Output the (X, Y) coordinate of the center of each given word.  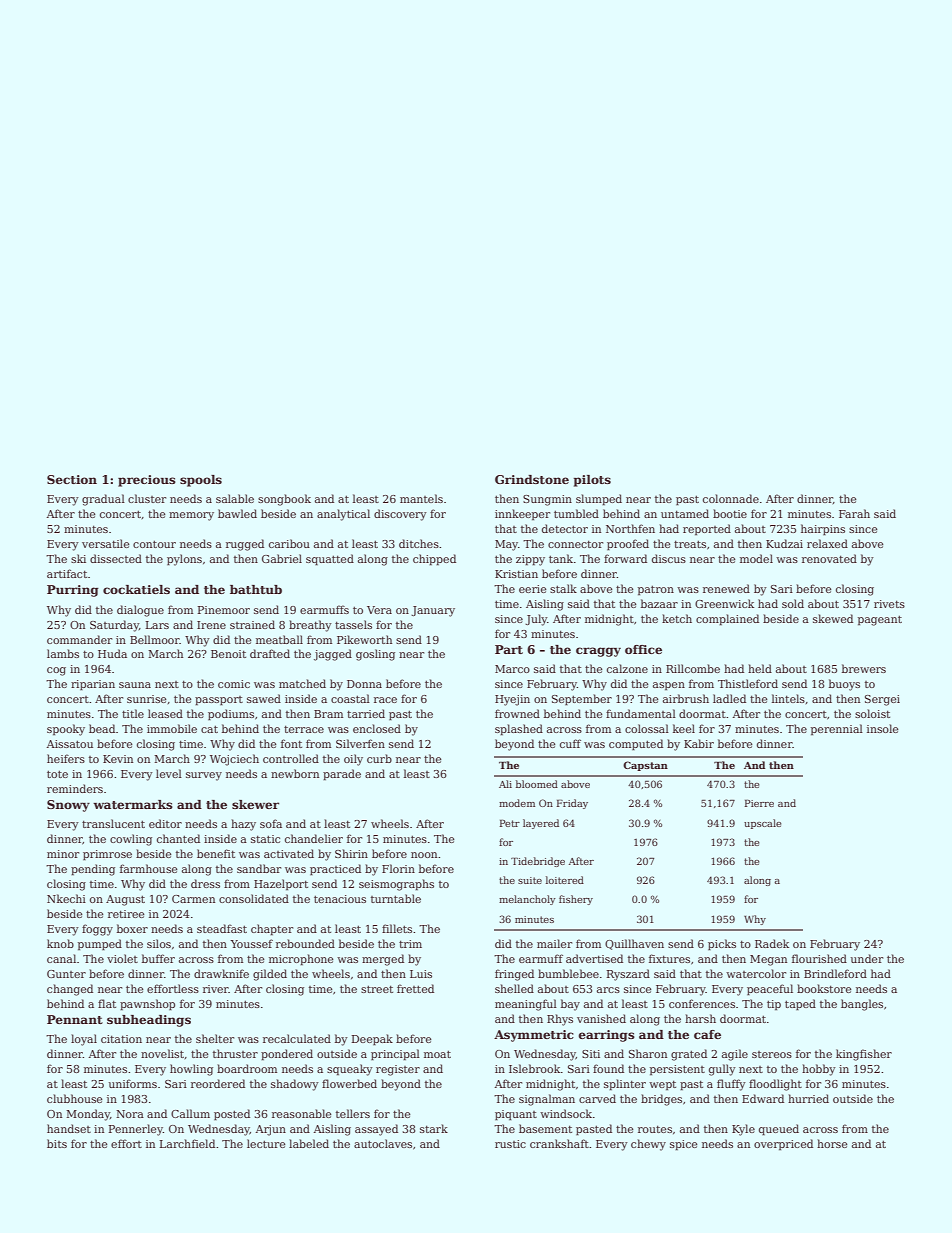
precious (147, 481)
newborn (295, 773)
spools (201, 481)
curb (379, 758)
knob (60, 943)
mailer (554, 943)
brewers (864, 668)
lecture (266, 1143)
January (433, 611)
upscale (763, 824)
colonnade (731, 498)
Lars (157, 625)
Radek (772, 943)
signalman (547, 1100)
